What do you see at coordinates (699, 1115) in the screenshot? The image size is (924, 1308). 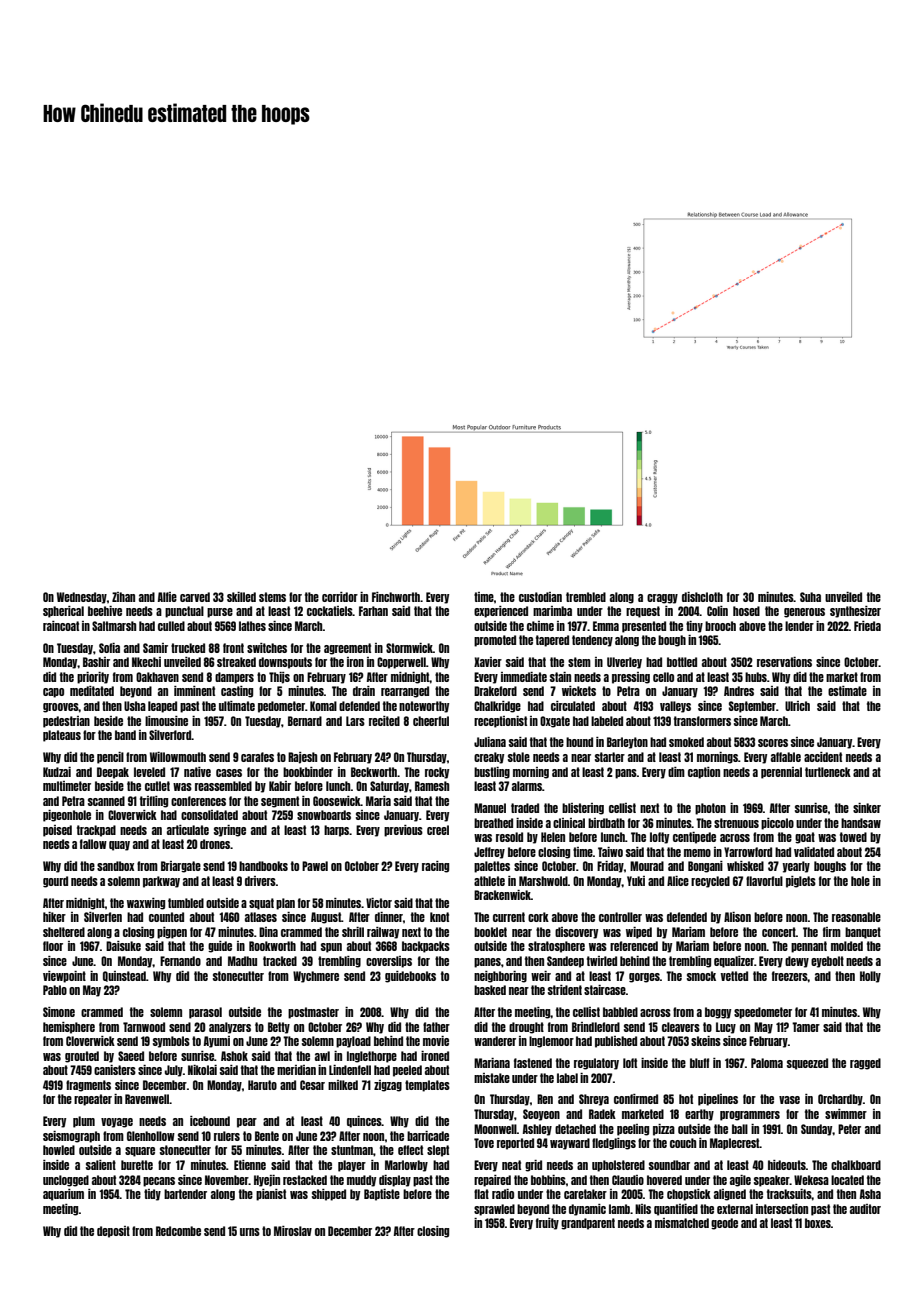 I see `earthy` at bounding box center [699, 1115].
